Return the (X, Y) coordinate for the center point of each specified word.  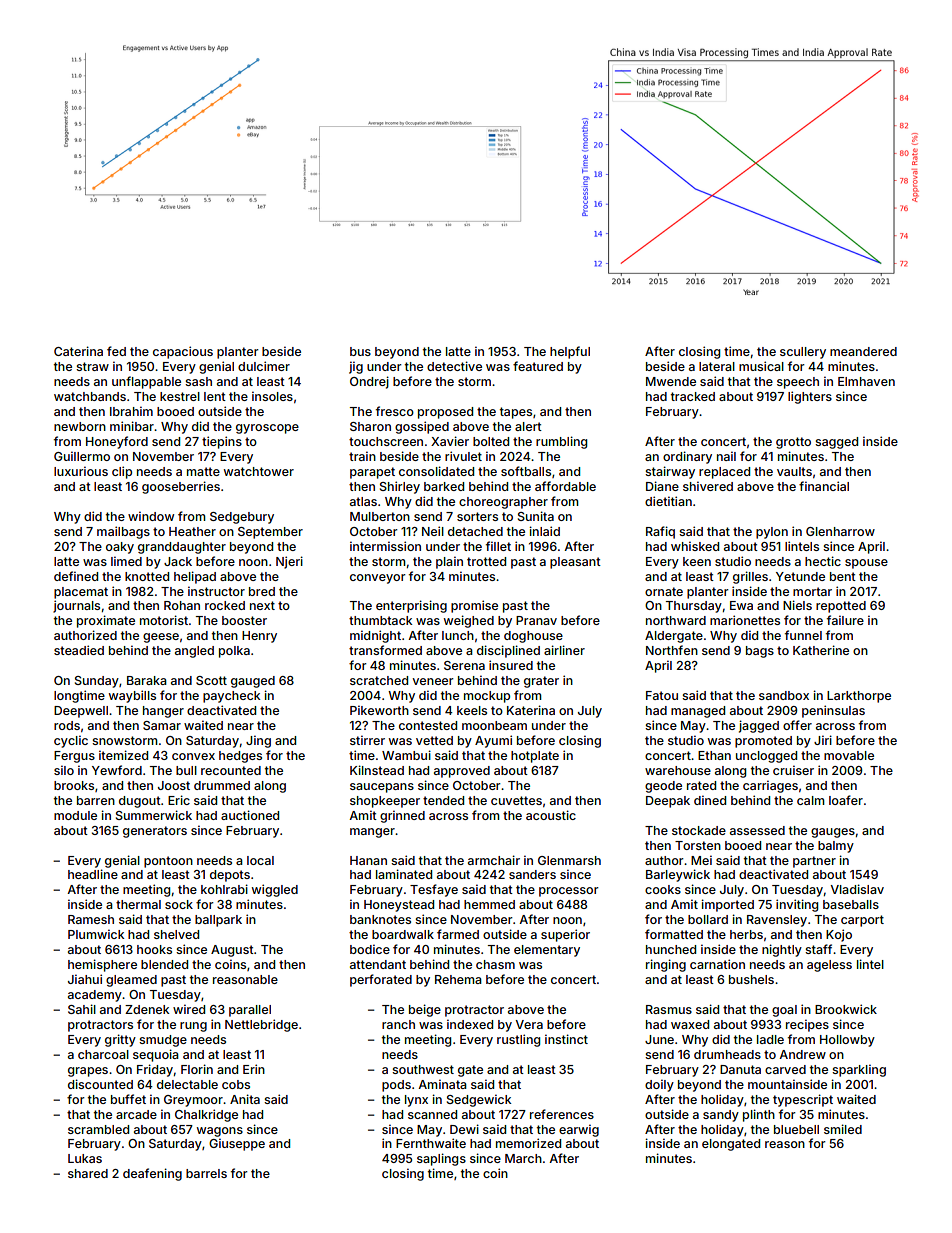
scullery (803, 353)
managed (698, 712)
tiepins (222, 442)
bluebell (796, 1129)
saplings (441, 1159)
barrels (206, 1173)
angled (194, 652)
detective (454, 366)
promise (474, 606)
